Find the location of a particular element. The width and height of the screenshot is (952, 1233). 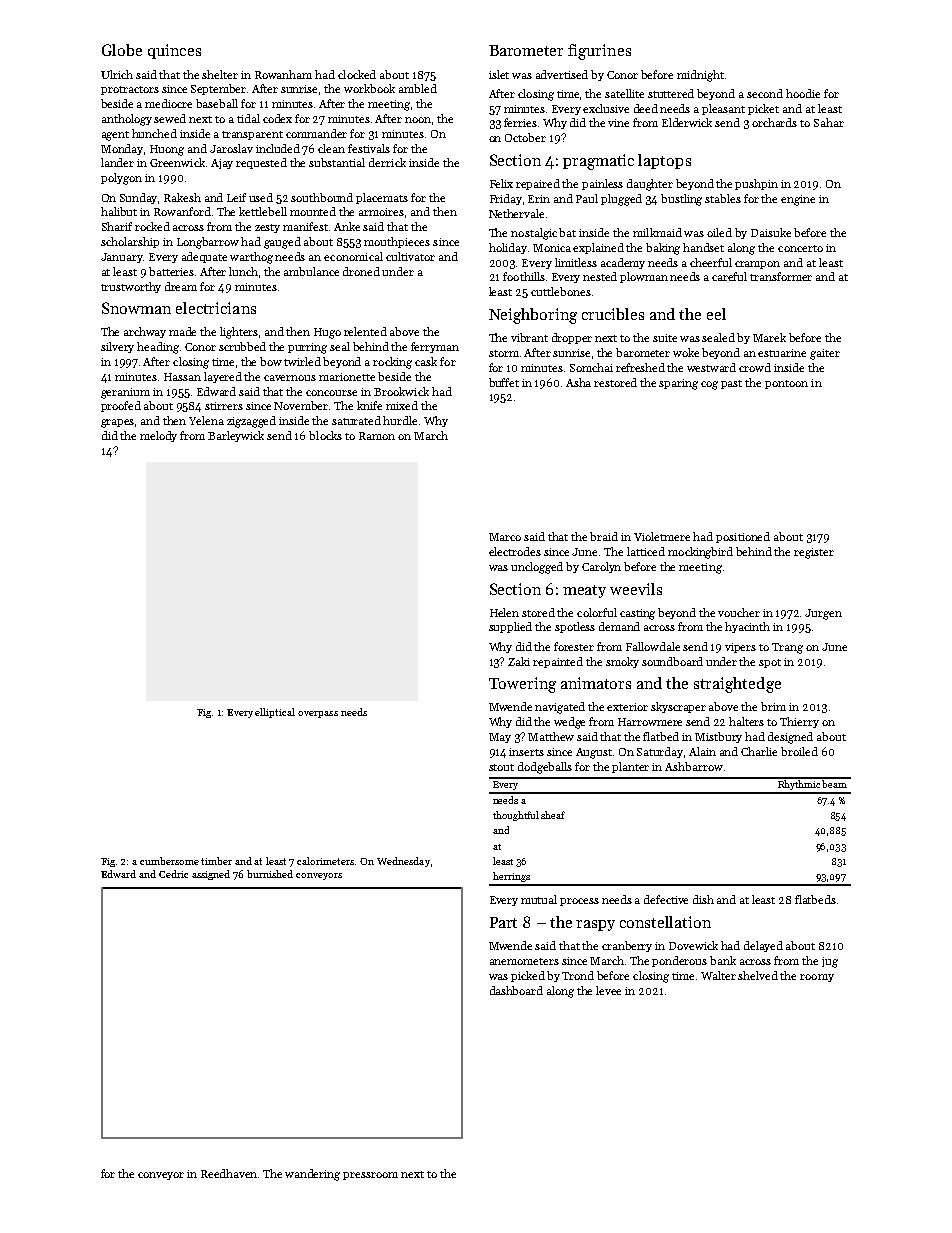

overpass is located at coordinates (318, 714).
